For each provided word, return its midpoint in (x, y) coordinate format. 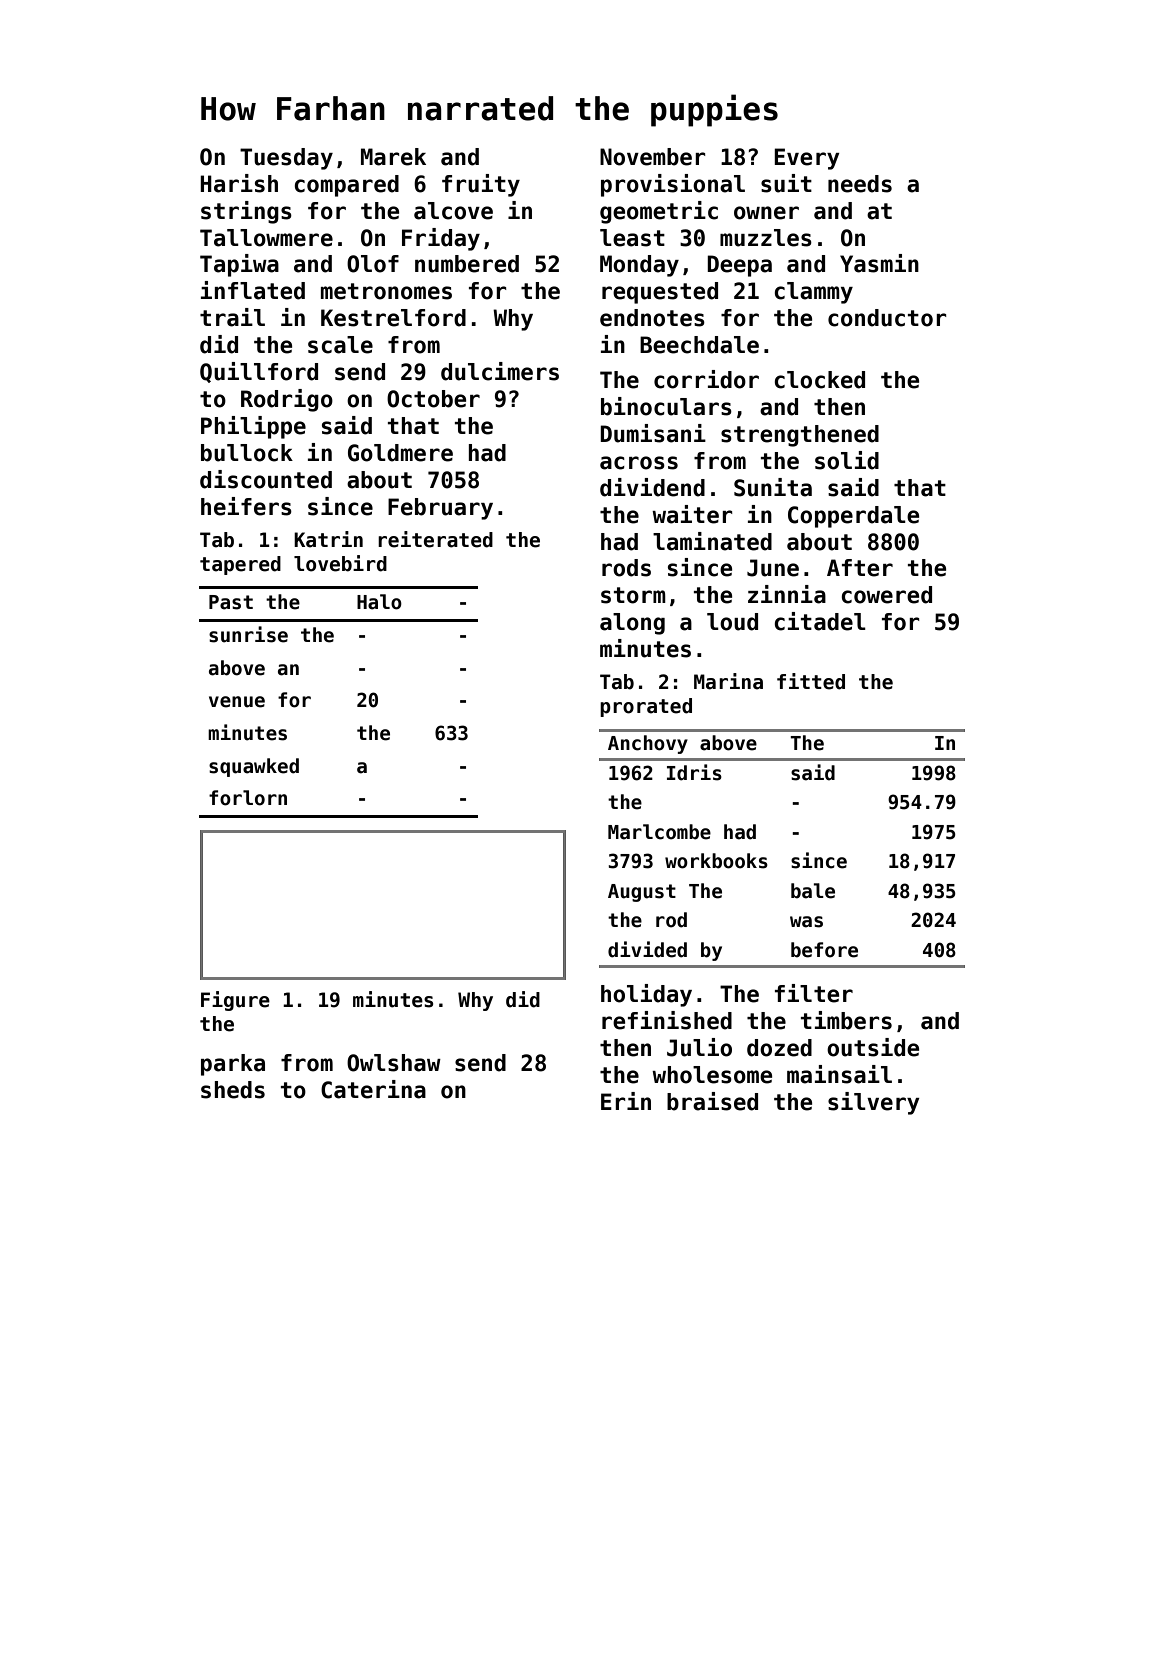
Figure (235, 1001)
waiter (692, 514)
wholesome (712, 1075)
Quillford (259, 372)
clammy (813, 293)
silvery (874, 1103)
